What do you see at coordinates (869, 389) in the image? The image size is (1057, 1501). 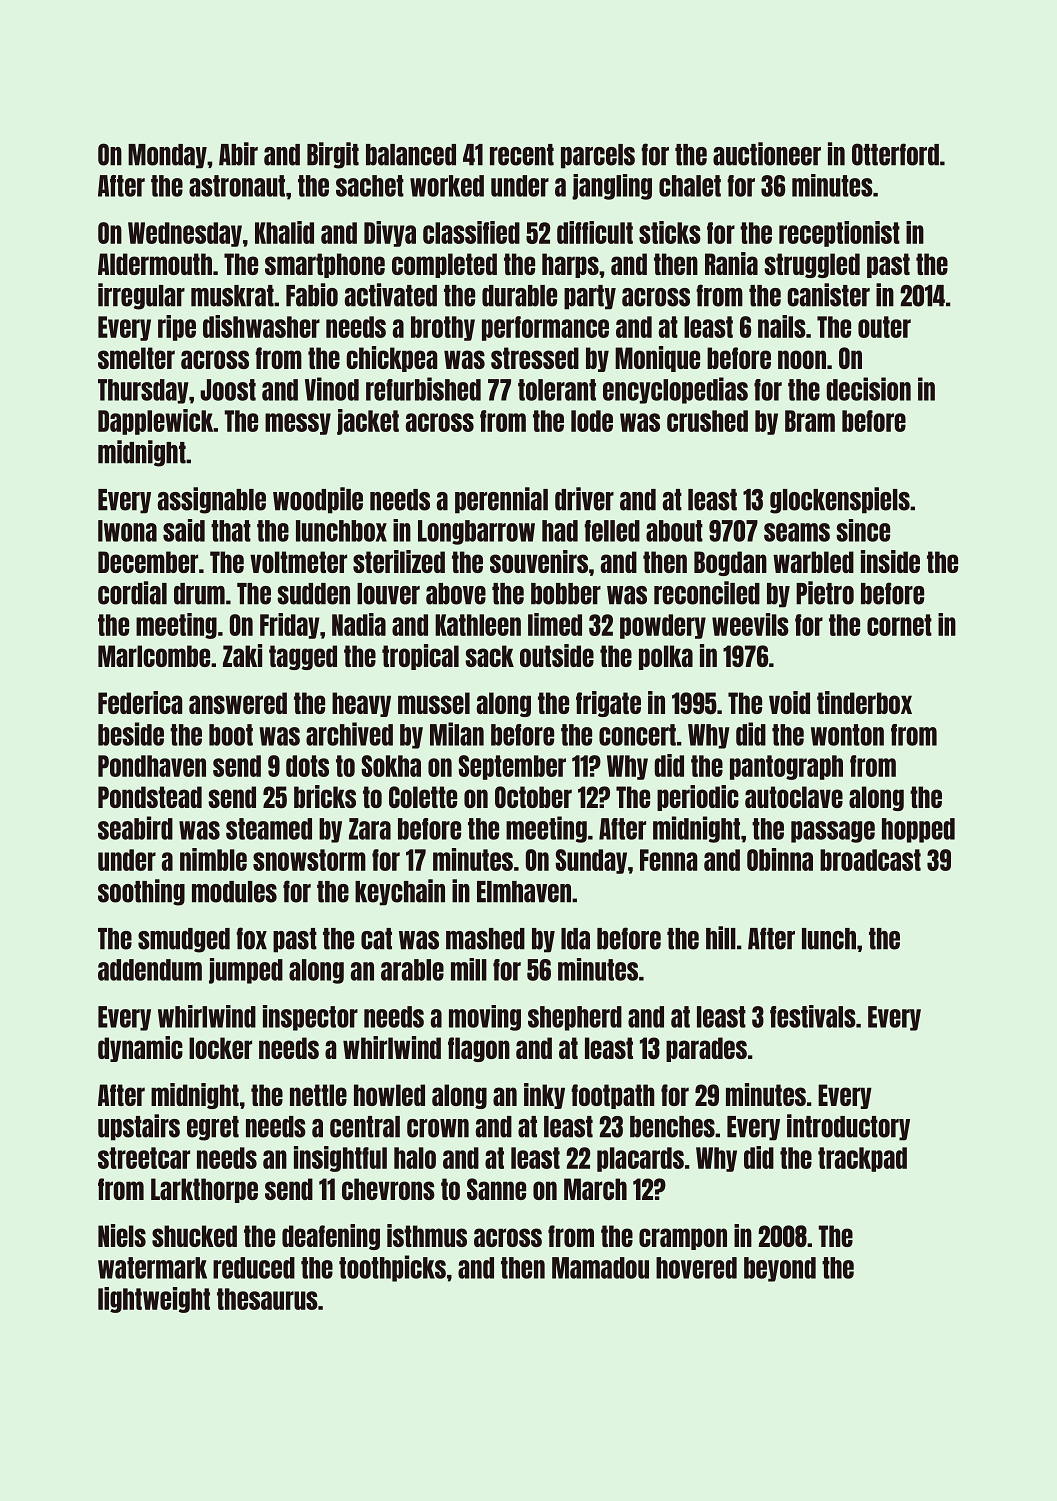 I see `decision` at bounding box center [869, 389].
